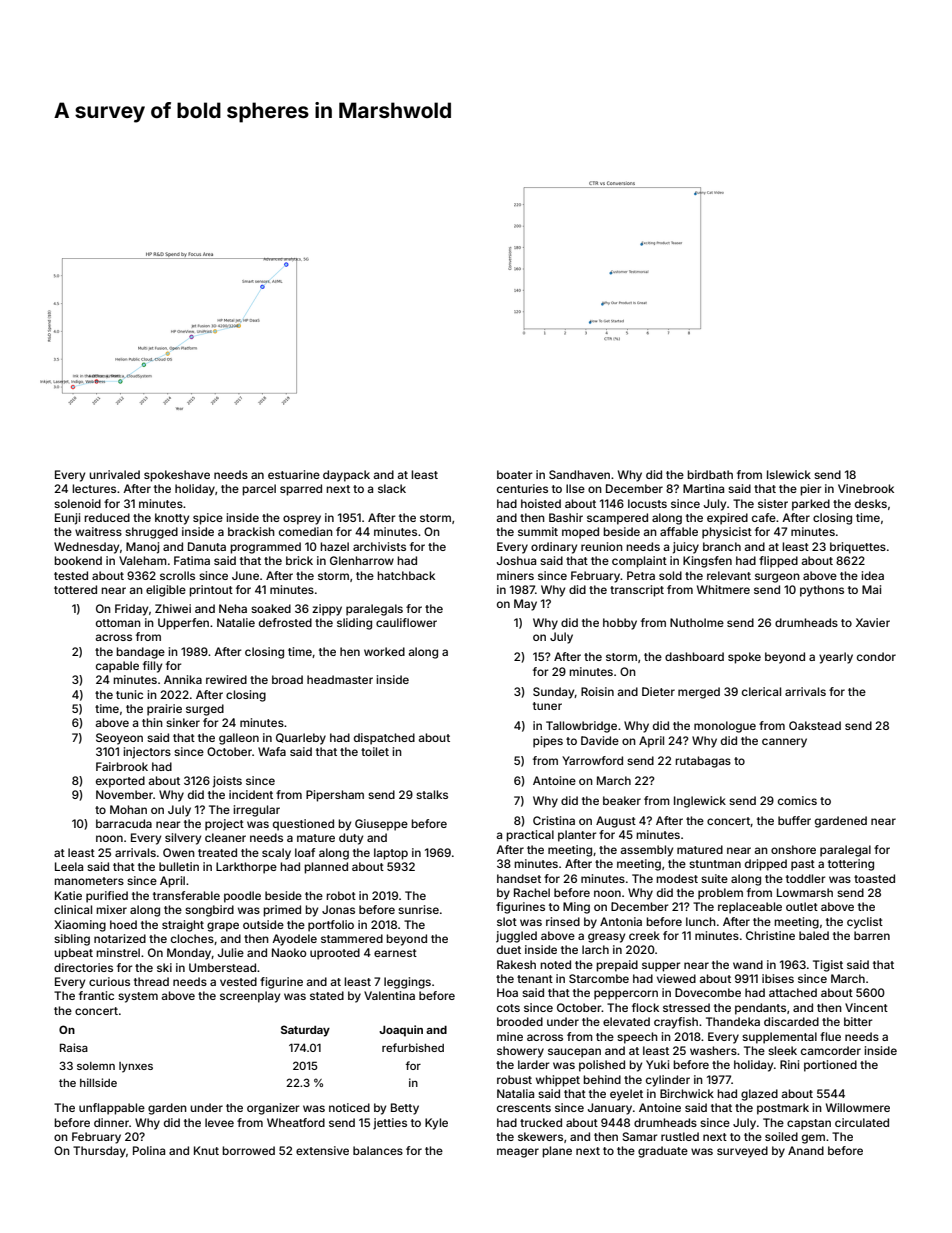 The width and height of the image is (952, 1233). I want to click on portfolio, so click(331, 926).
